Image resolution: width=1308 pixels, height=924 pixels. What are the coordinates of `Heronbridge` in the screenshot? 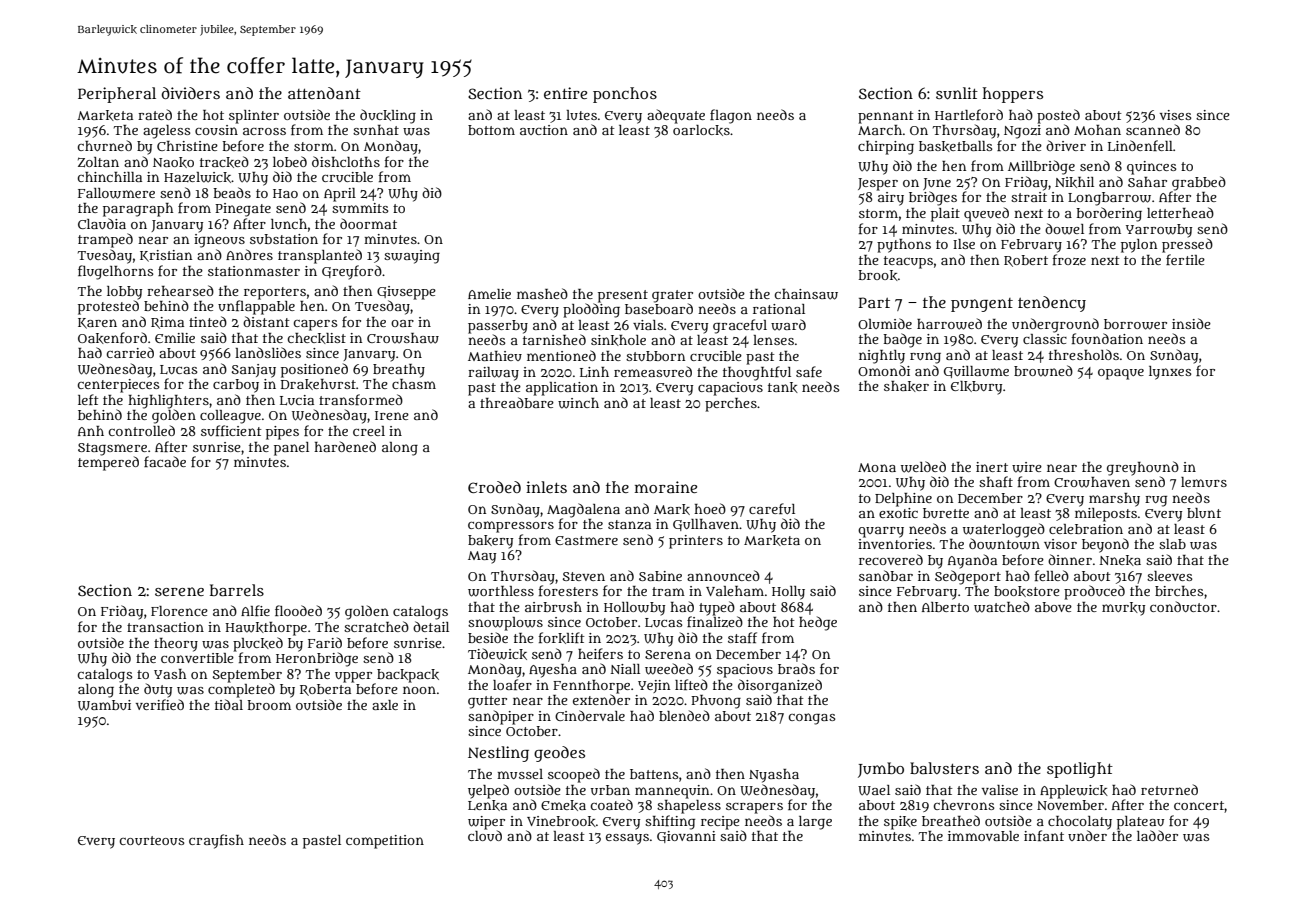 It's located at (317, 659).
